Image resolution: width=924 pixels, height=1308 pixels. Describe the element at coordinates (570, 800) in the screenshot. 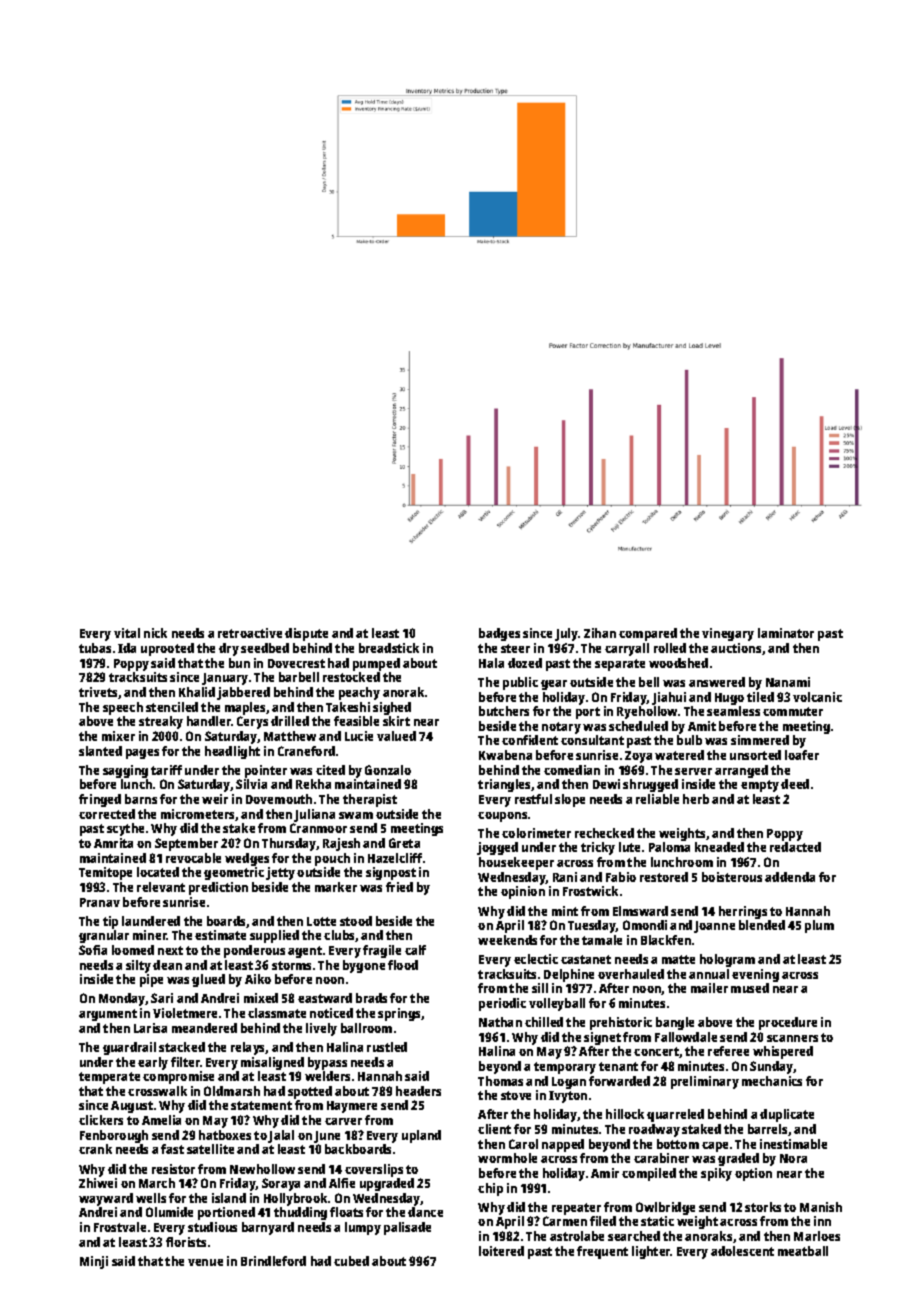

I see `slope` at that location.
